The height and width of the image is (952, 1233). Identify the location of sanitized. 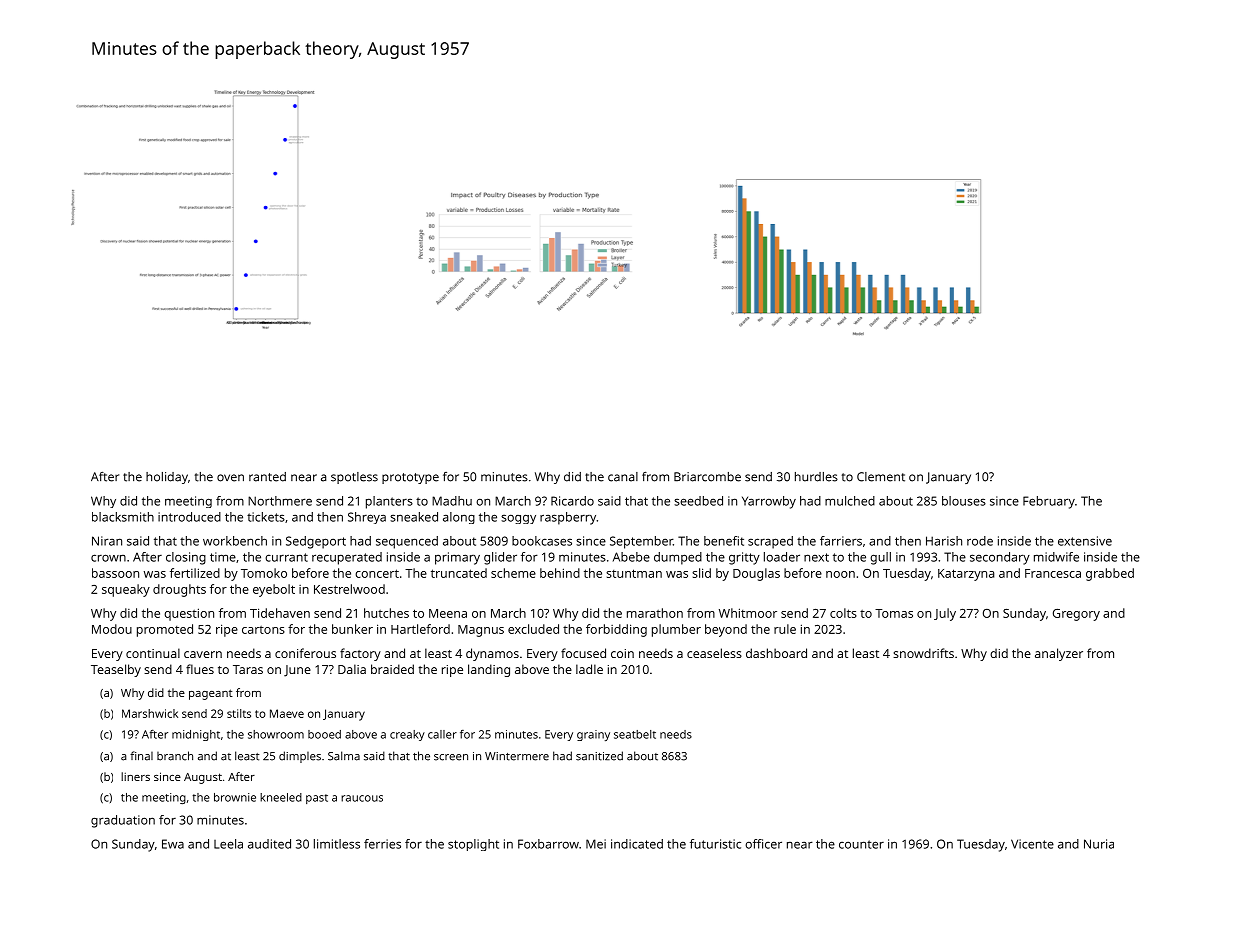
(599, 756).
